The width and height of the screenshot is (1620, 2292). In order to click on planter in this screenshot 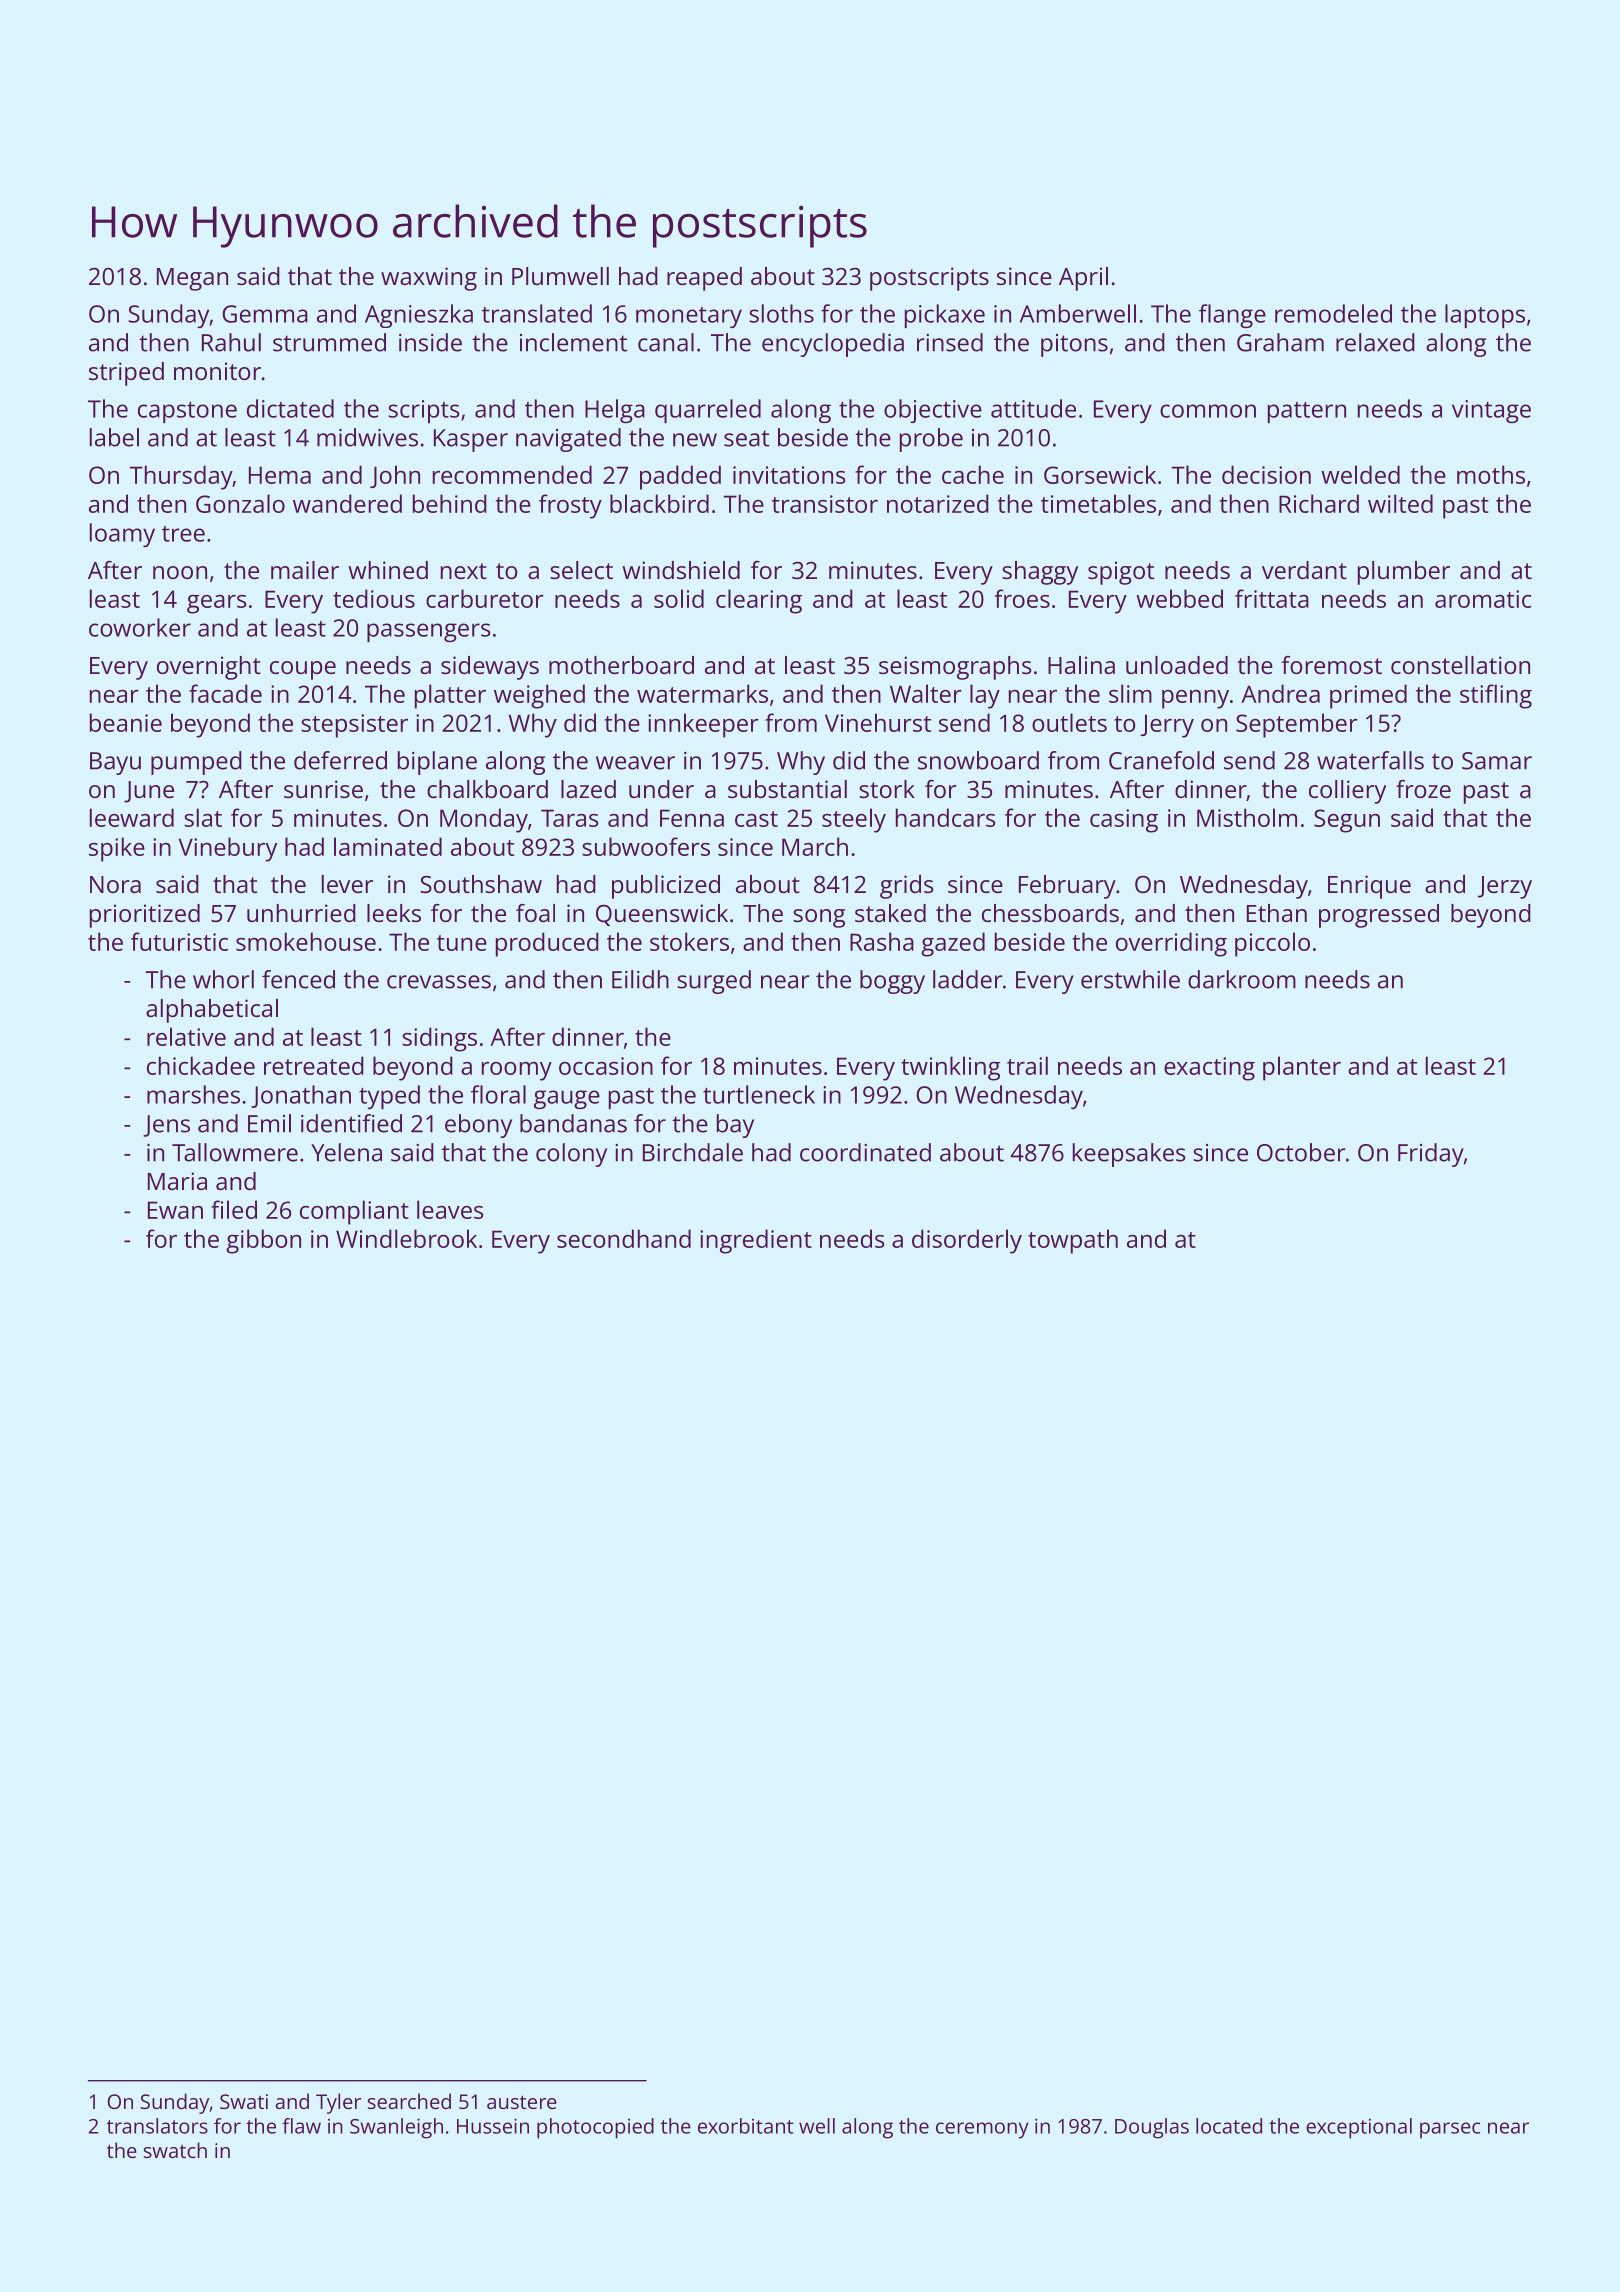, I will do `click(1302, 1068)`.
